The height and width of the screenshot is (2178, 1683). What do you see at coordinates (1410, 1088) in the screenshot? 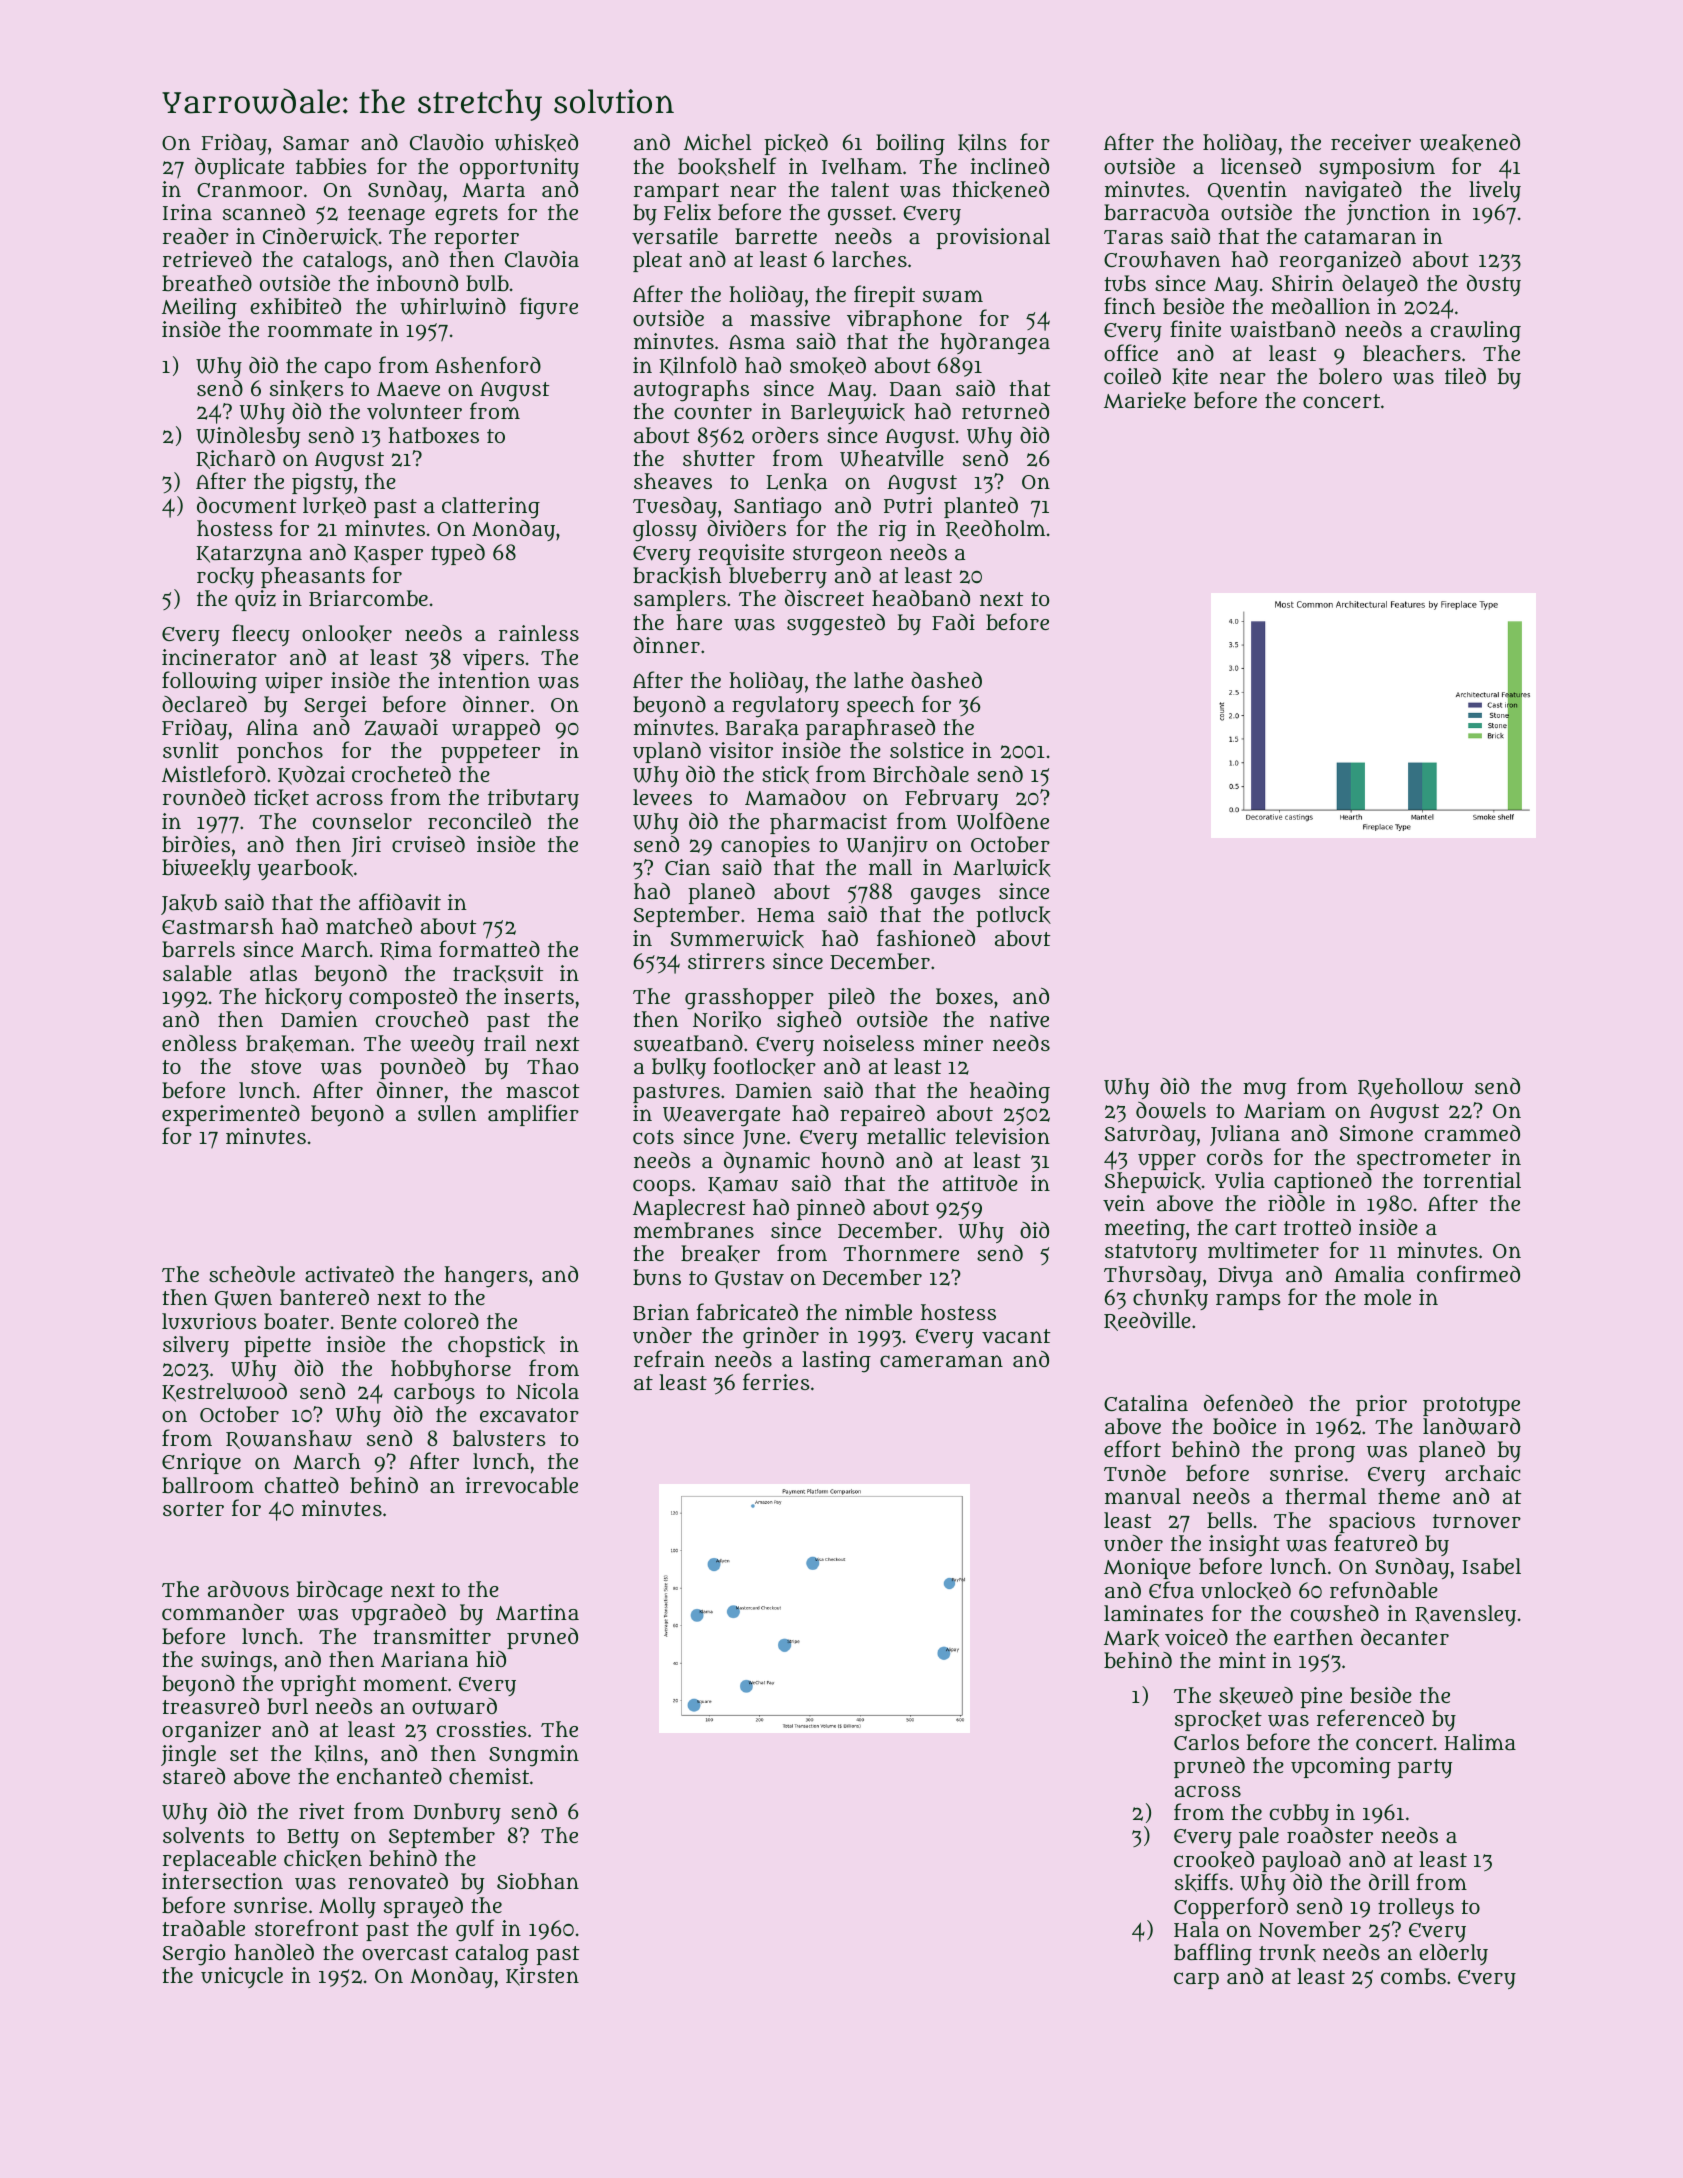
I see `Ryehollow` at bounding box center [1410, 1088].
